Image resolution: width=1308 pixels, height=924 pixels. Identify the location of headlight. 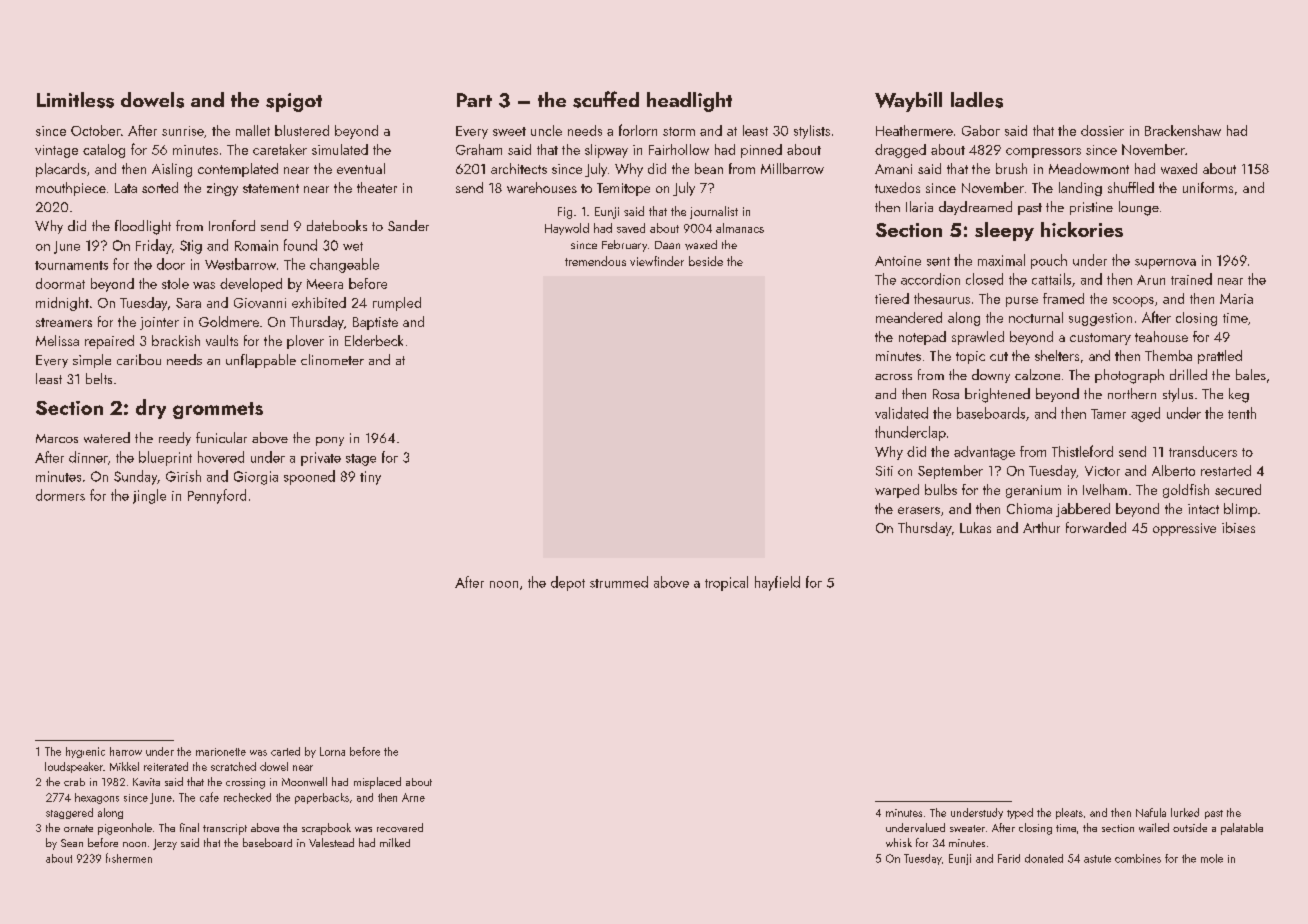
(689, 102).
